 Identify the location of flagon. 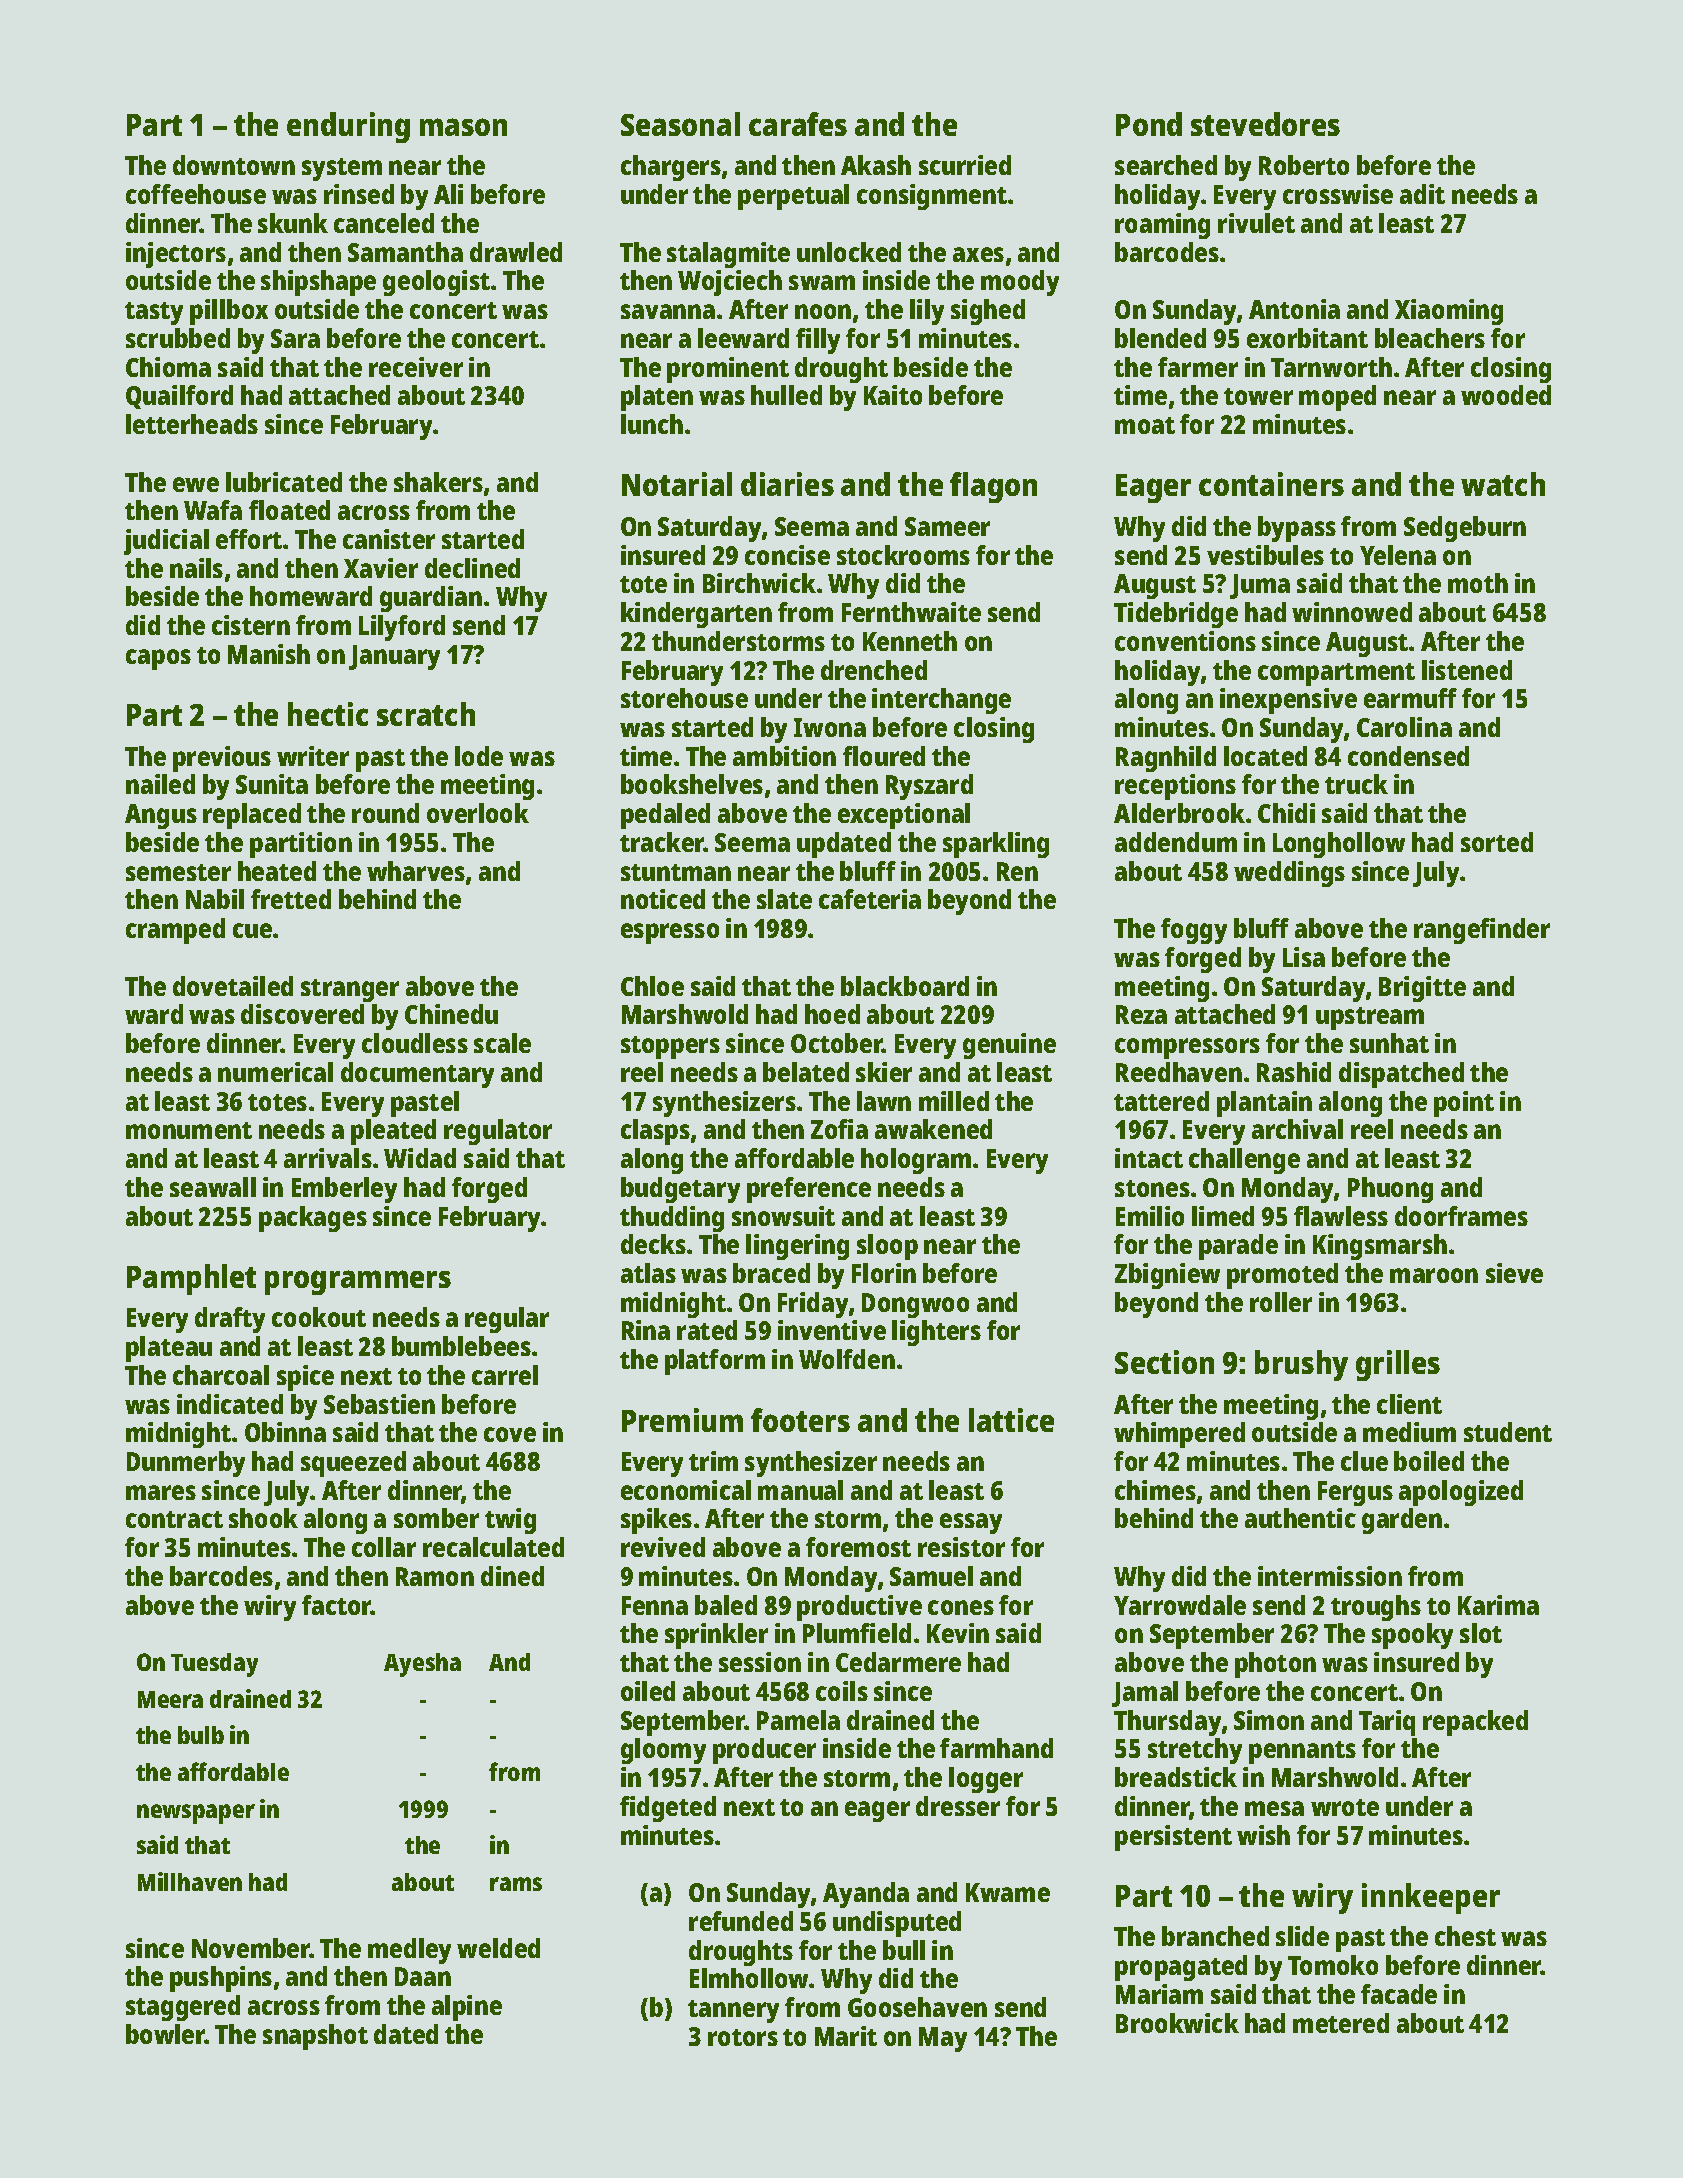
(993, 487).
